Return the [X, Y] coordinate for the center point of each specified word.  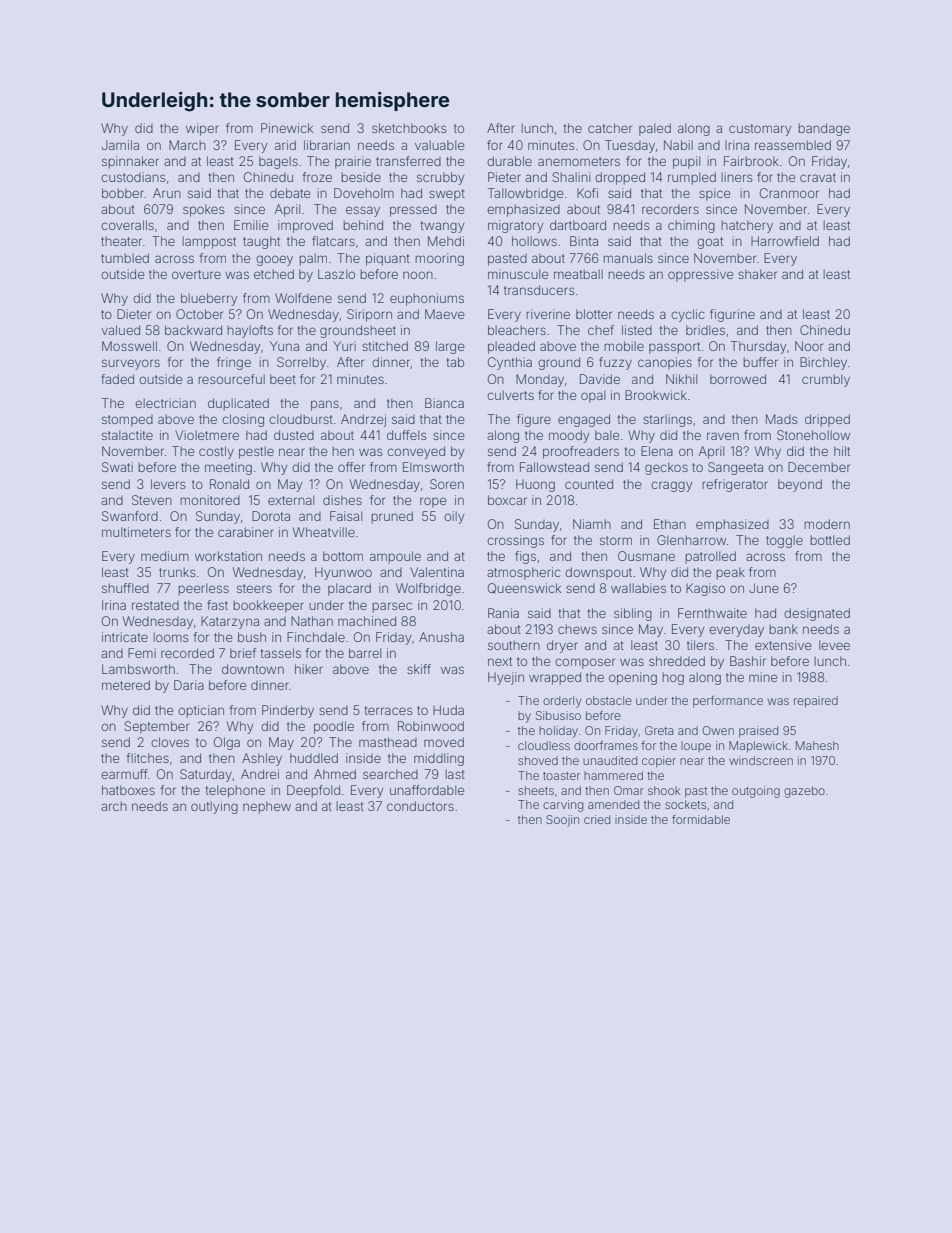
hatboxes [128, 790]
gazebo [804, 792]
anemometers [579, 161]
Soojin [562, 821]
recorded [187, 653]
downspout [598, 573]
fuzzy [615, 363]
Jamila [120, 145]
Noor [809, 346]
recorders [670, 209]
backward [193, 330]
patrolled [711, 557]
